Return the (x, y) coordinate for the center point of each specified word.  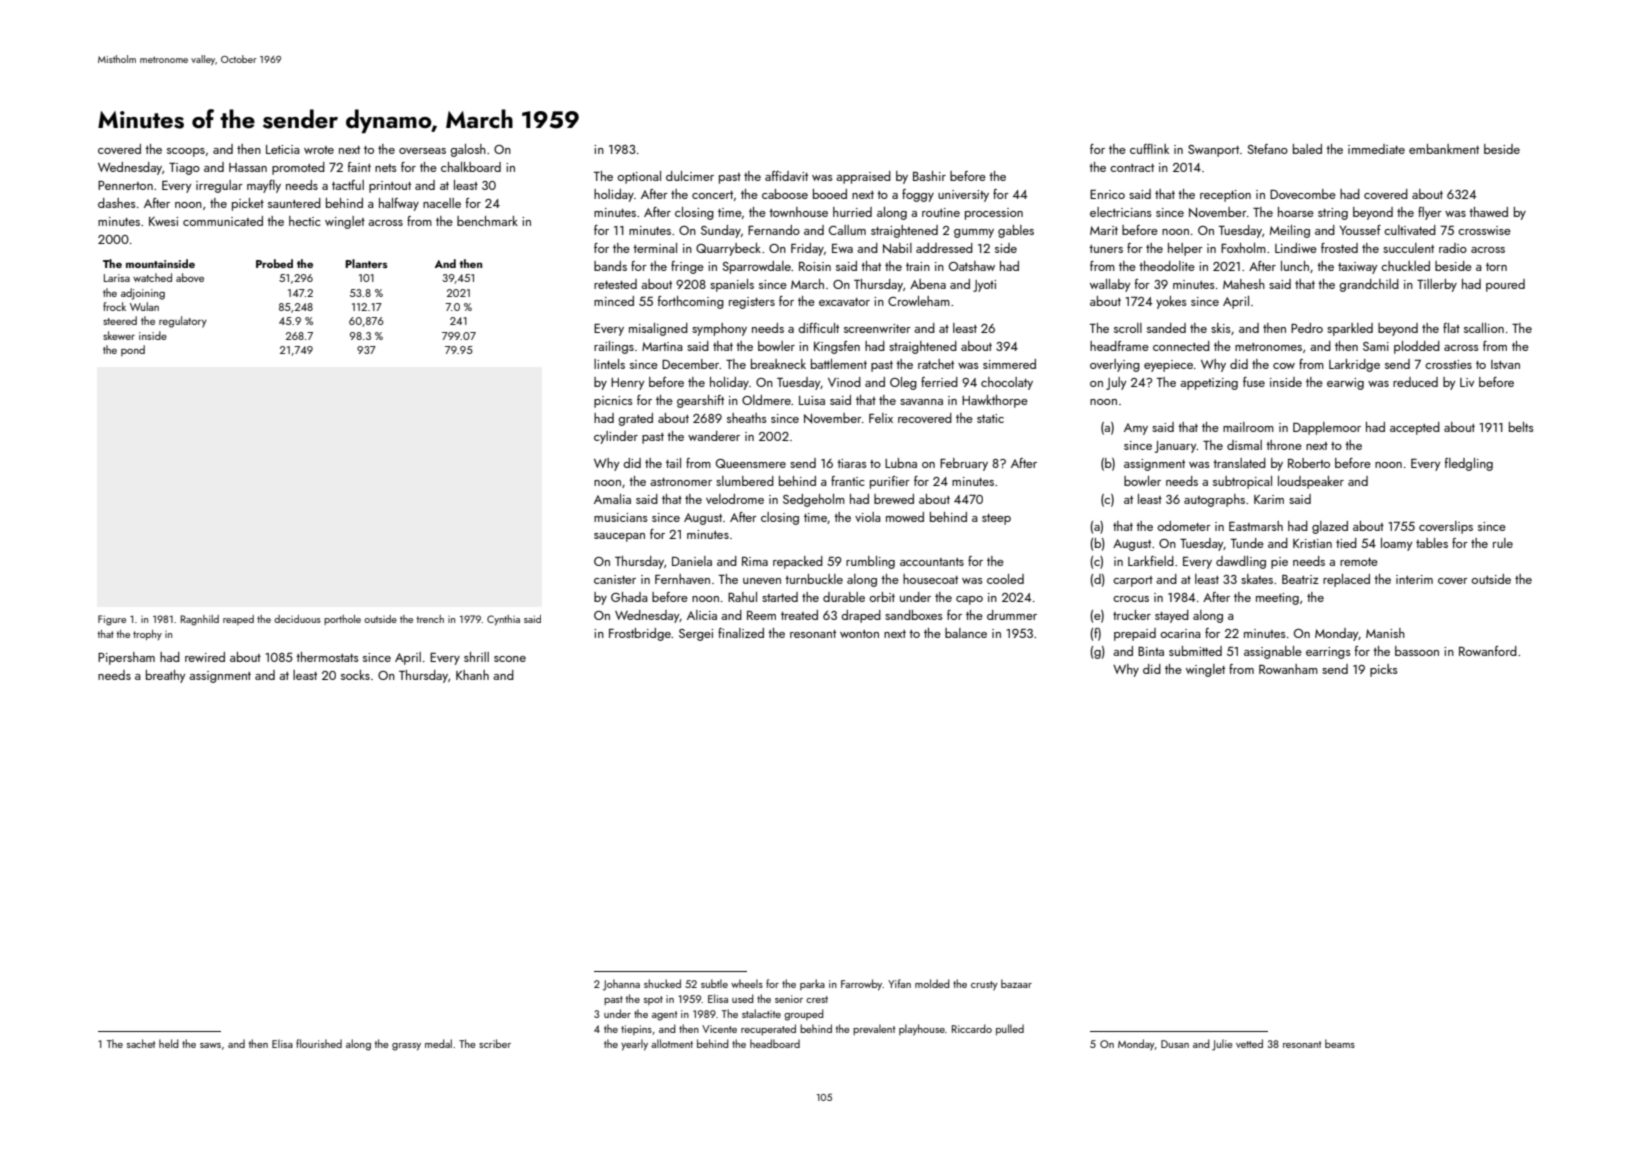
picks (1383, 670)
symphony (719, 329)
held (169, 1043)
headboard (775, 1043)
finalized (741, 633)
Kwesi (163, 221)
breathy (165, 676)
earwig (1345, 384)
